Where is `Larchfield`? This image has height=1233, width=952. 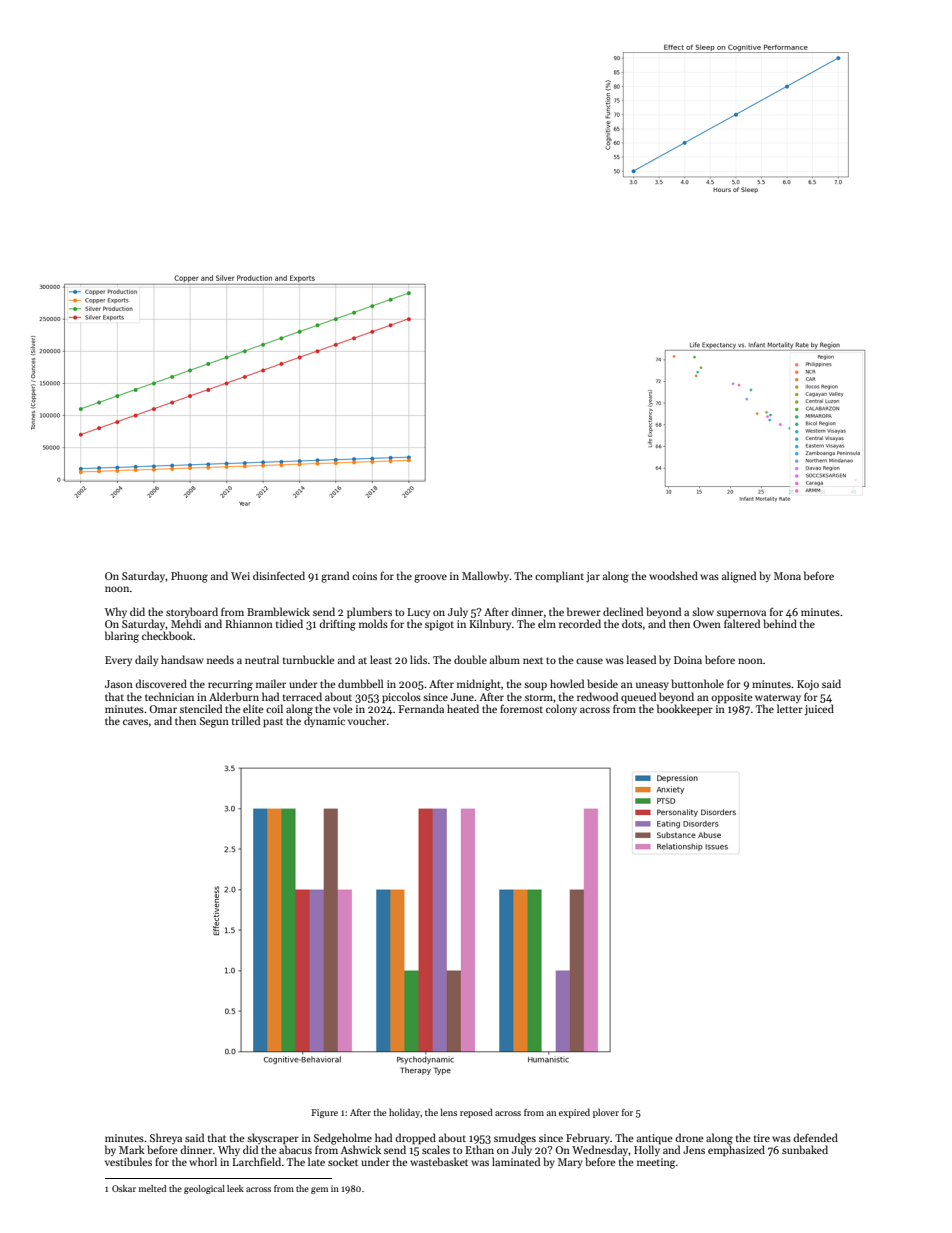
Larchfield is located at coordinates (256, 1161).
